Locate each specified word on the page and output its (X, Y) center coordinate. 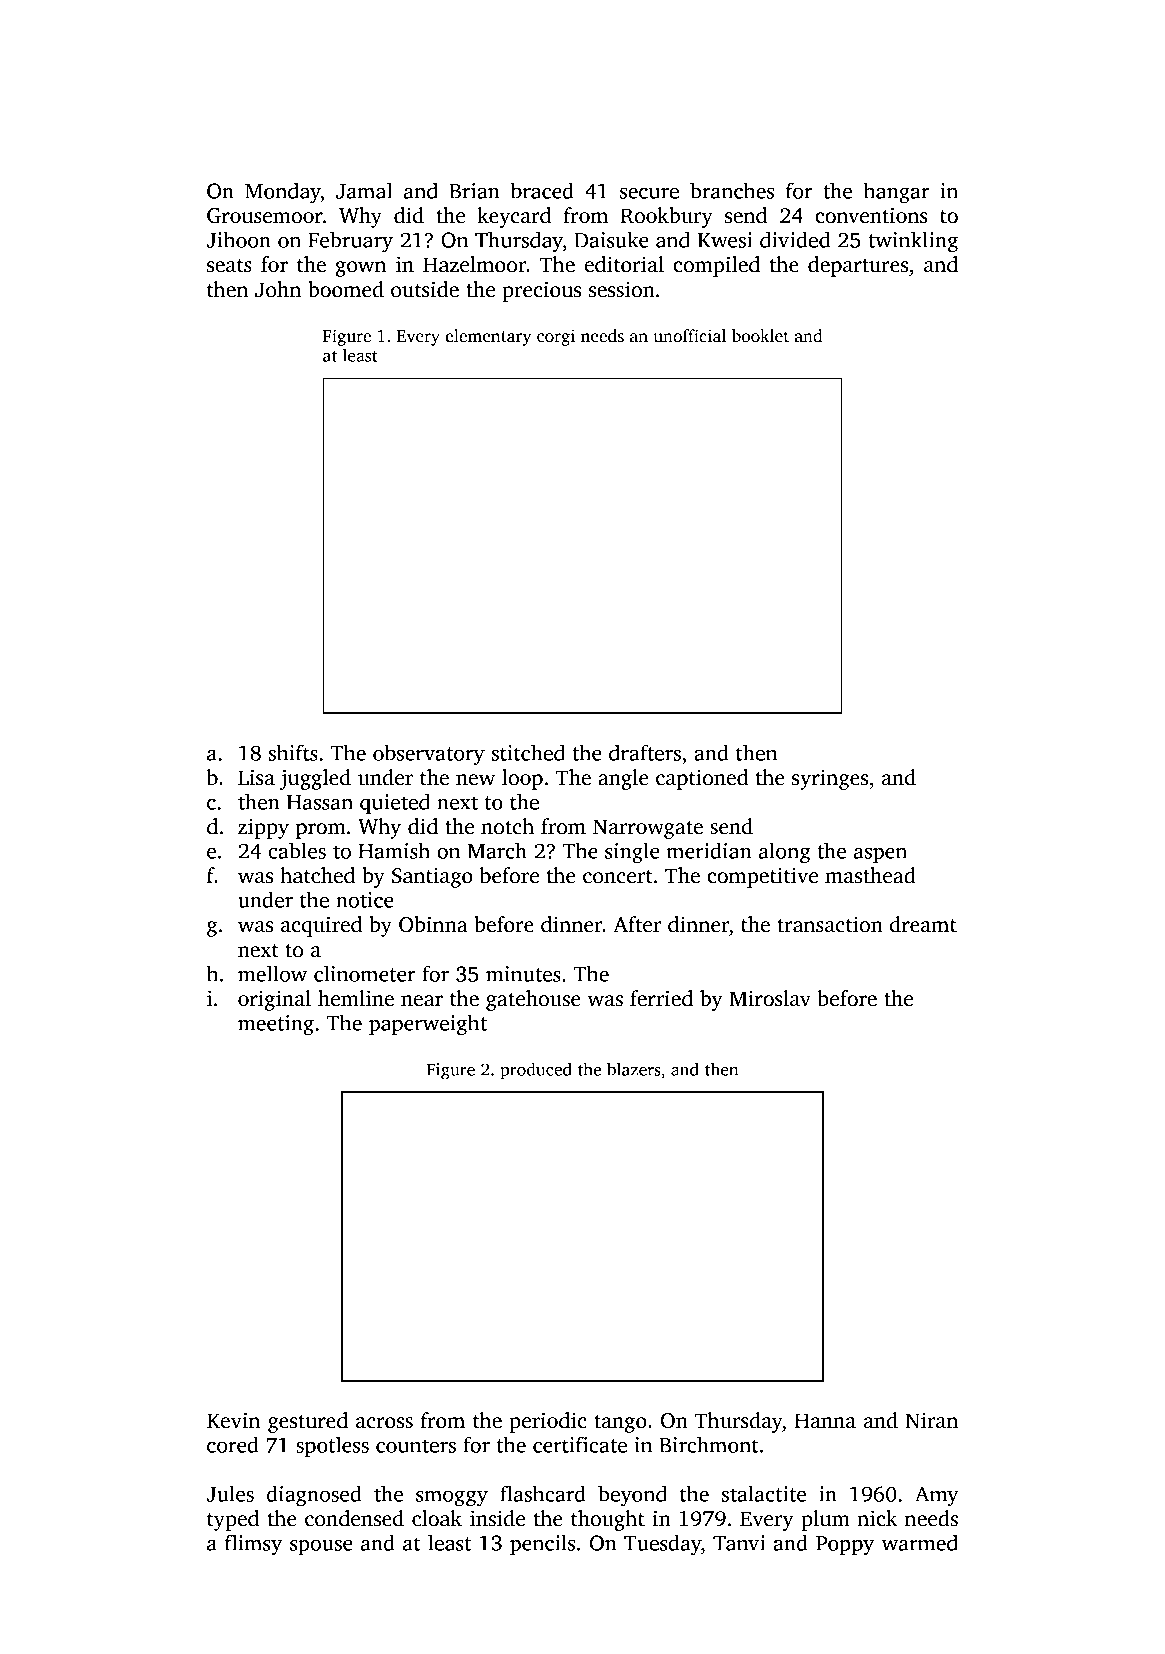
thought (608, 1520)
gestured (308, 1422)
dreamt (923, 924)
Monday (283, 193)
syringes (830, 779)
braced (542, 190)
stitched (528, 752)
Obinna (433, 924)
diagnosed (314, 1496)
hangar (896, 193)
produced (536, 1071)
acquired (321, 926)
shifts (293, 752)
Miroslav (770, 998)
